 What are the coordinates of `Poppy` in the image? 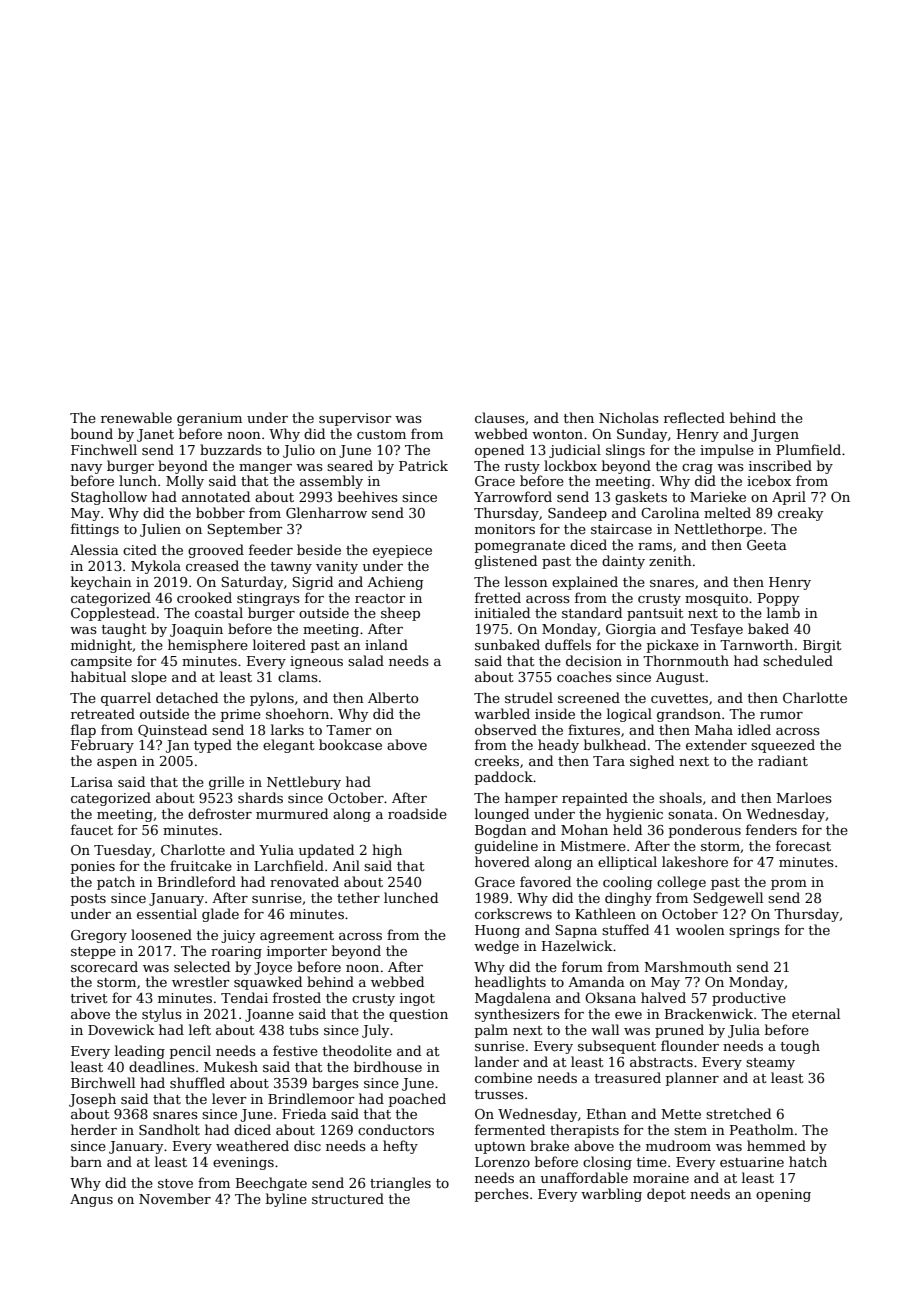 It's located at (778, 599).
